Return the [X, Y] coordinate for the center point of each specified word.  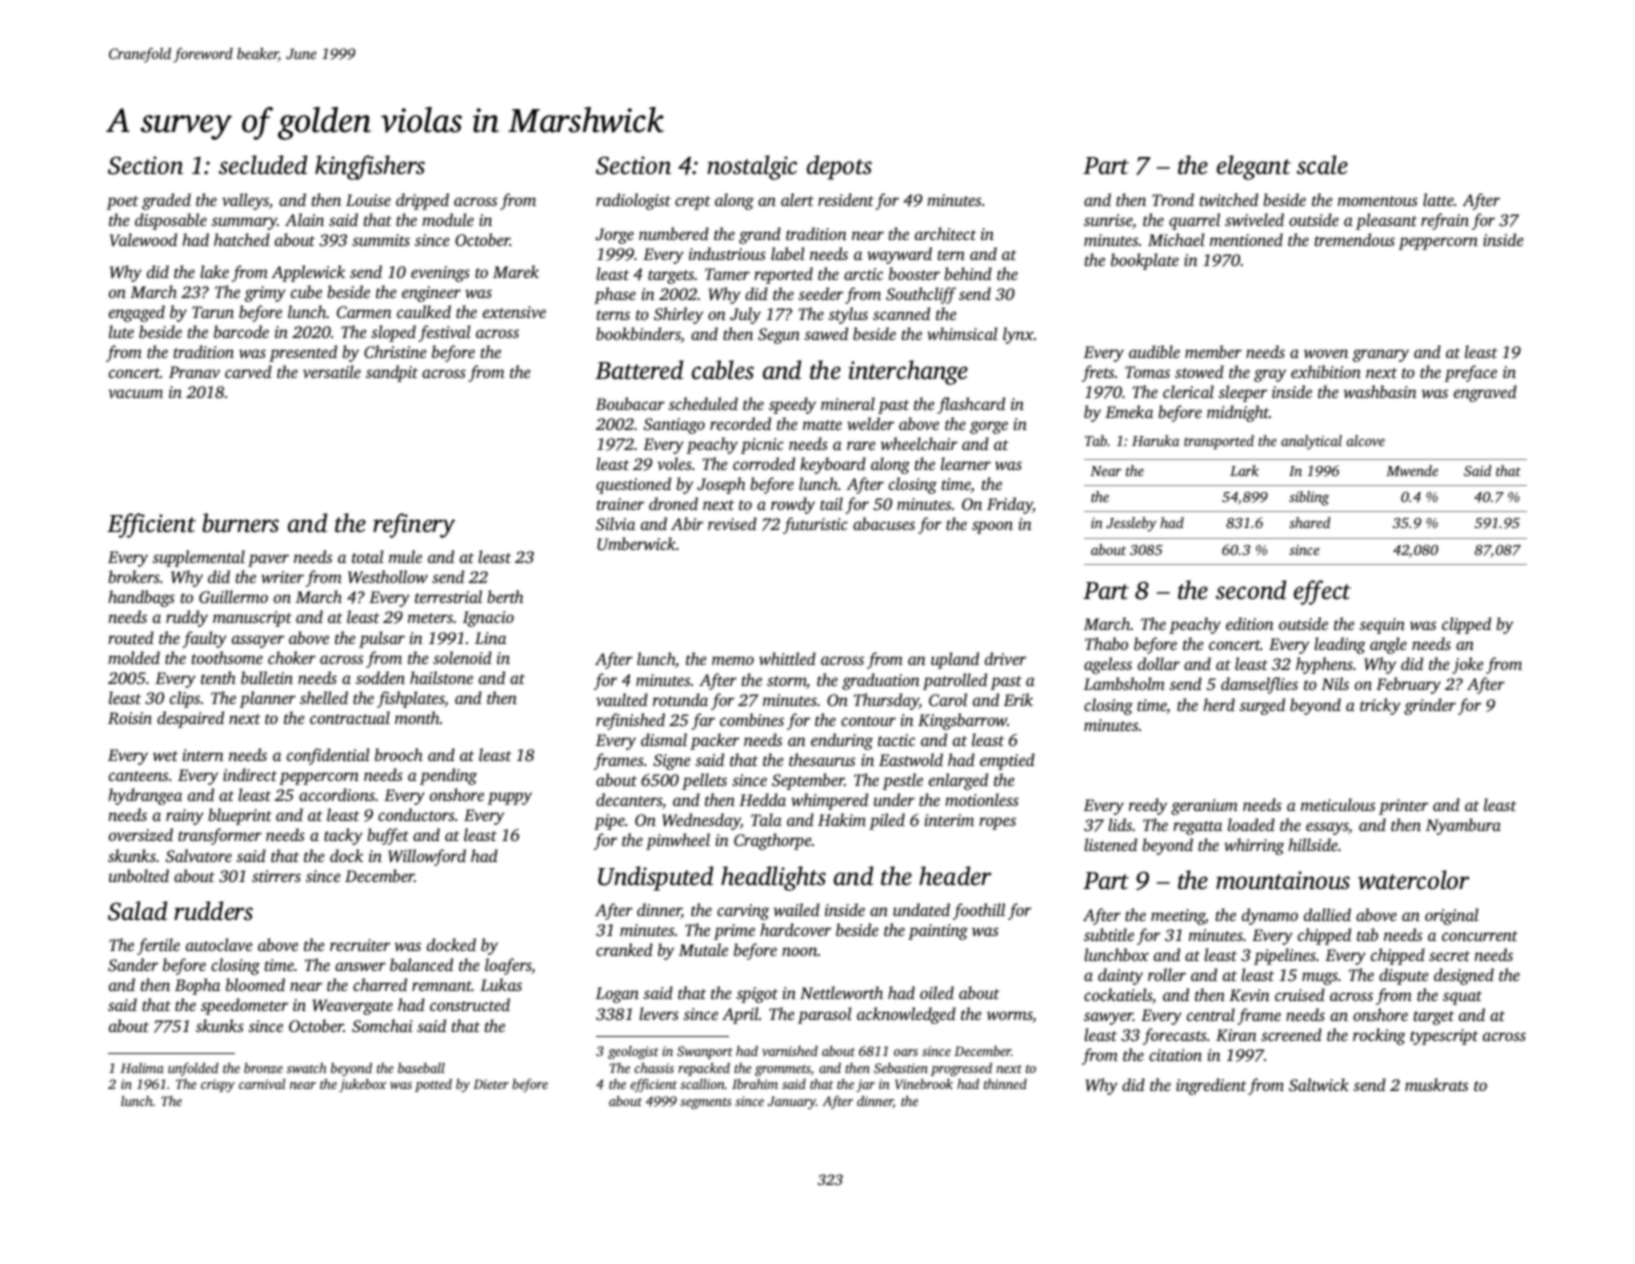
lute [121, 331]
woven [1326, 353]
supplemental [198, 558]
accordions [337, 794]
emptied [1007, 761]
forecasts [1175, 1036]
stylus [848, 315]
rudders [213, 911]
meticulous [1338, 804]
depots [839, 167]
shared [1309, 522]
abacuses [884, 523]
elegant [1254, 167]
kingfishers [370, 167]
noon [799, 951]
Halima [142, 1068]
